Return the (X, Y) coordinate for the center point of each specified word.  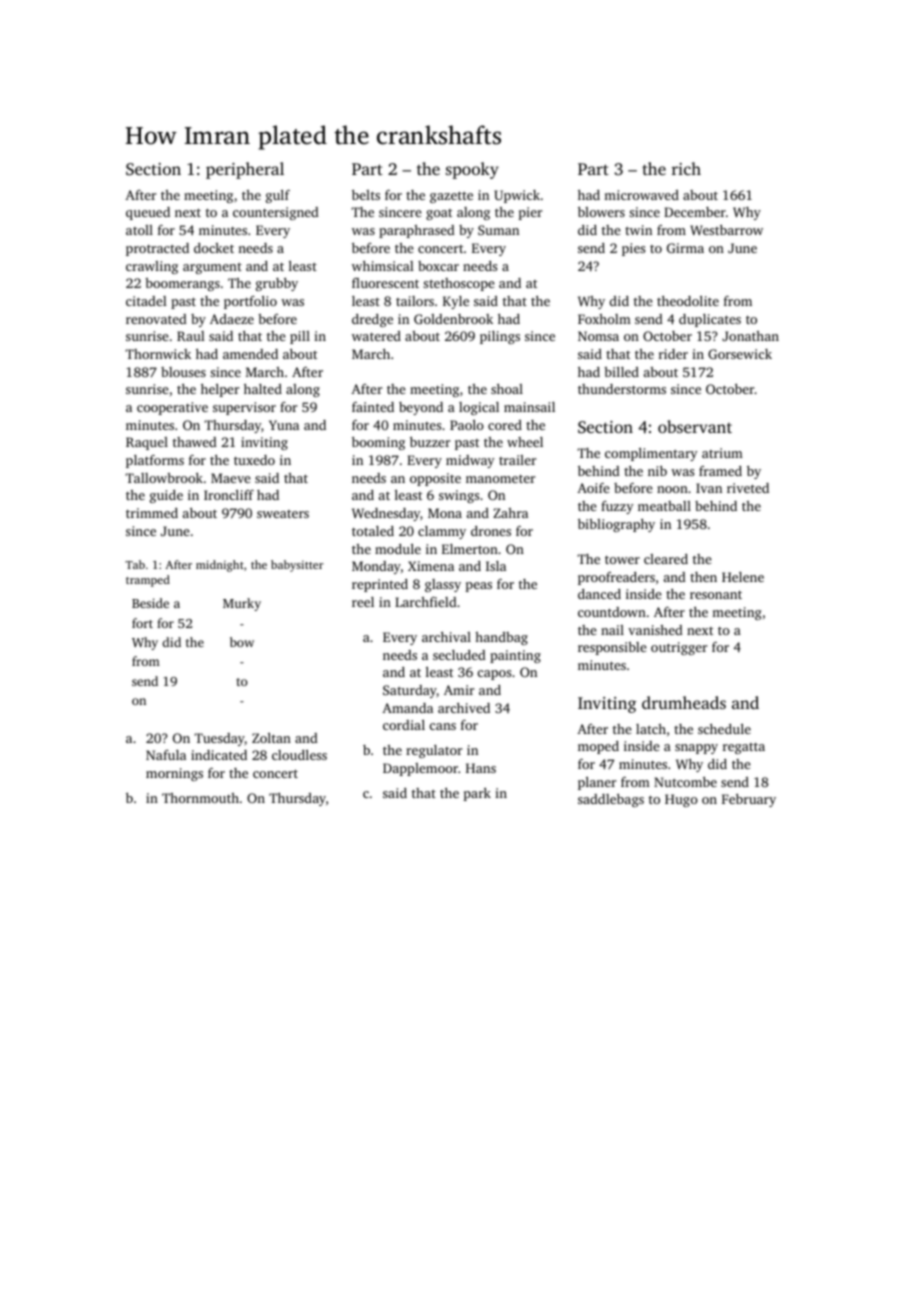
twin (638, 230)
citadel (146, 301)
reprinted (380, 585)
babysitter (297, 566)
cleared (666, 559)
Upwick (517, 196)
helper (220, 390)
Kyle (456, 302)
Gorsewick (740, 354)
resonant (716, 595)
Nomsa (598, 336)
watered (376, 336)
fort (142, 623)
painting (515, 656)
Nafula (166, 755)
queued (148, 213)
